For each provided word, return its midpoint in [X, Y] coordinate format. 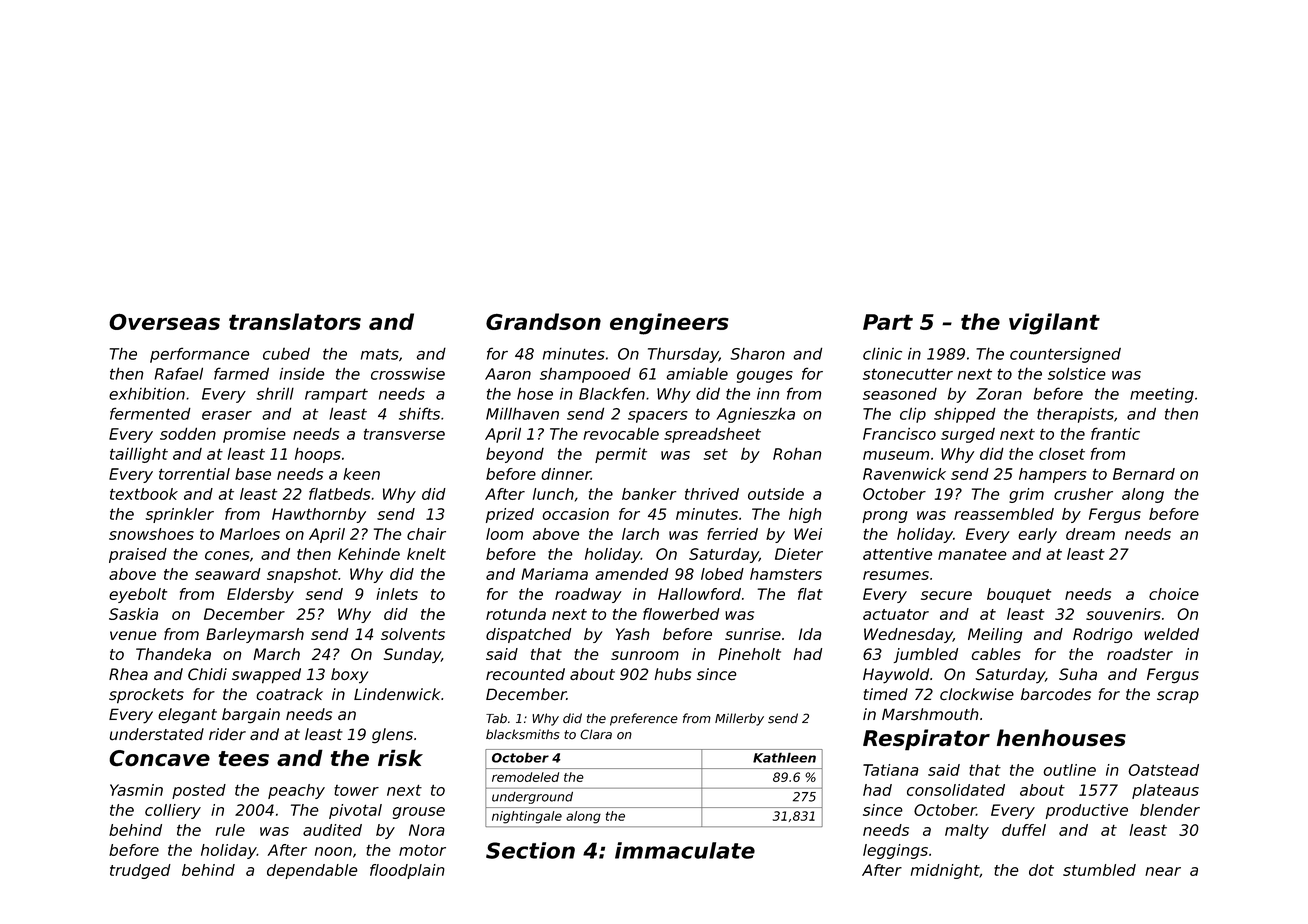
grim [1026, 495]
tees [243, 759]
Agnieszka [756, 415]
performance [199, 355]
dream [1090, 534]
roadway [588, 595]
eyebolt [138, 595]
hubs [673, 674]
